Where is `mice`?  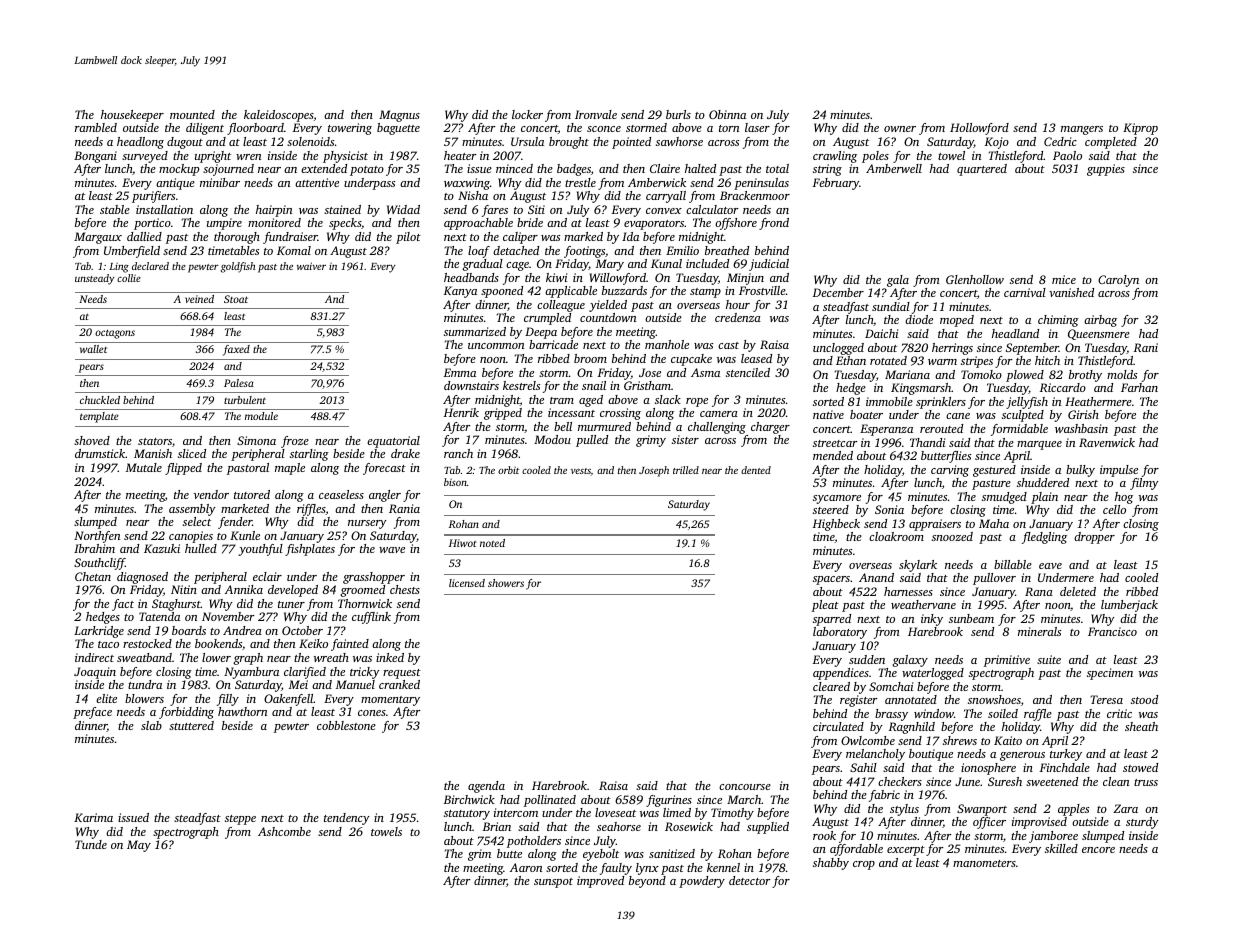
mice is located at coordinates (1064, 279).
